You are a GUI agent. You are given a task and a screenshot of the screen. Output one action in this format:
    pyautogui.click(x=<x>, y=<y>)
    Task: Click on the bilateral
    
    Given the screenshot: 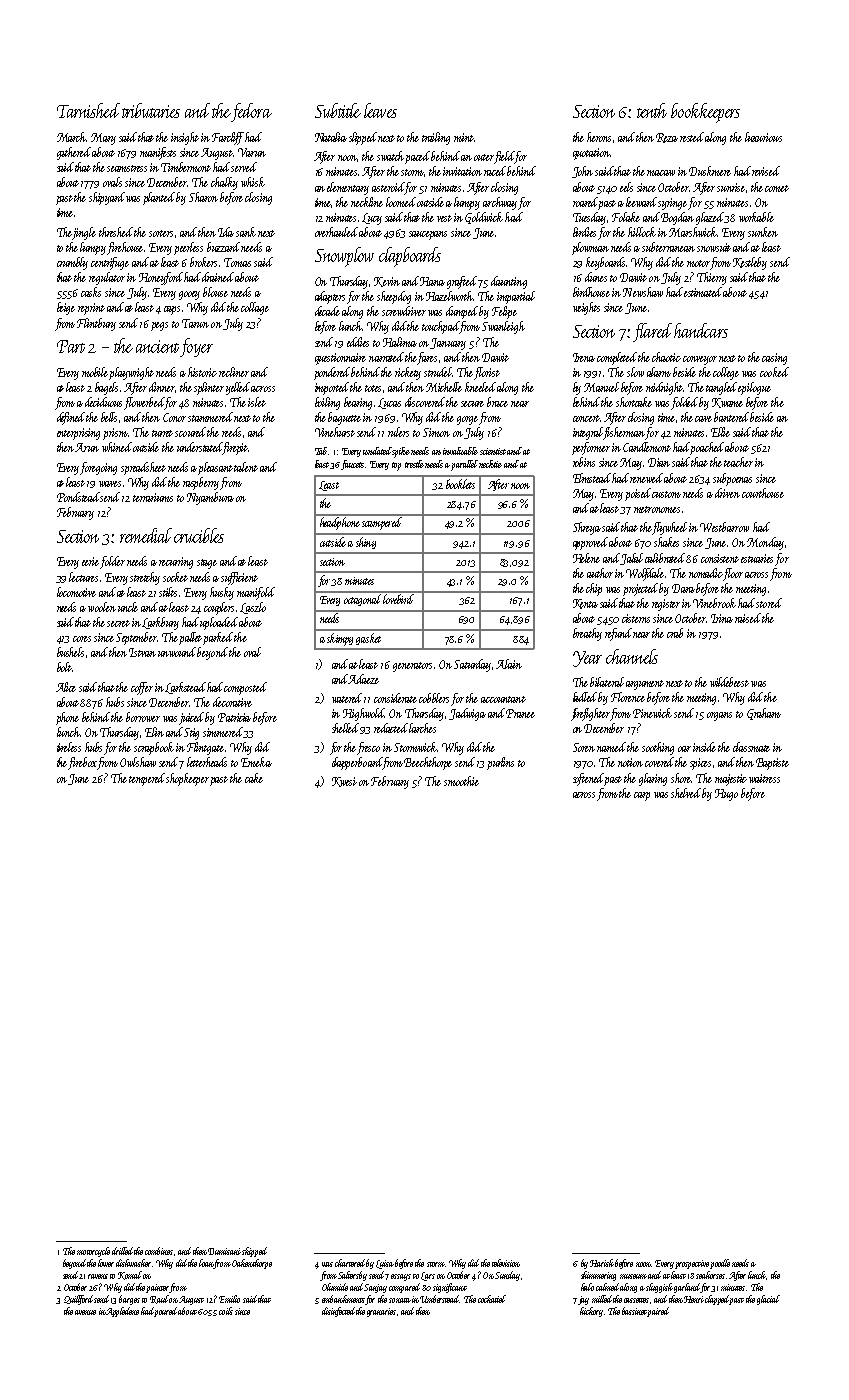 What is the action you would take?
    pyautogui.click(x=607, y=682)
